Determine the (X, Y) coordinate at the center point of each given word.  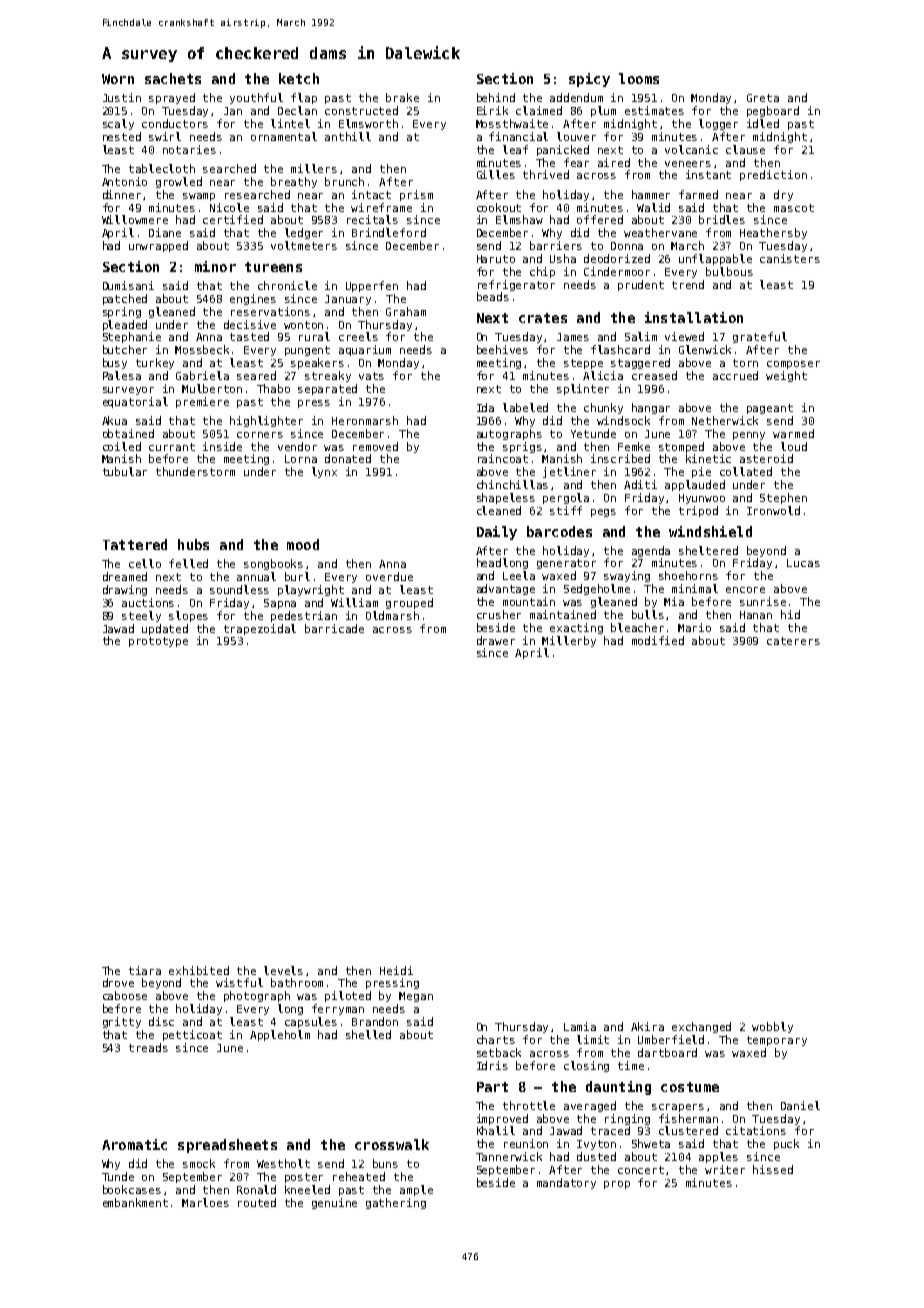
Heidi (396, 970)
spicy (589, 80)
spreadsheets (227, 1146)
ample (416, 1190)
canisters (790, 258)
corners (260, 435)
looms (639, 78)
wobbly (772, 1027)
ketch (299, 78)
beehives (502, 349)
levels (283, 970)
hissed (773, 1169)
